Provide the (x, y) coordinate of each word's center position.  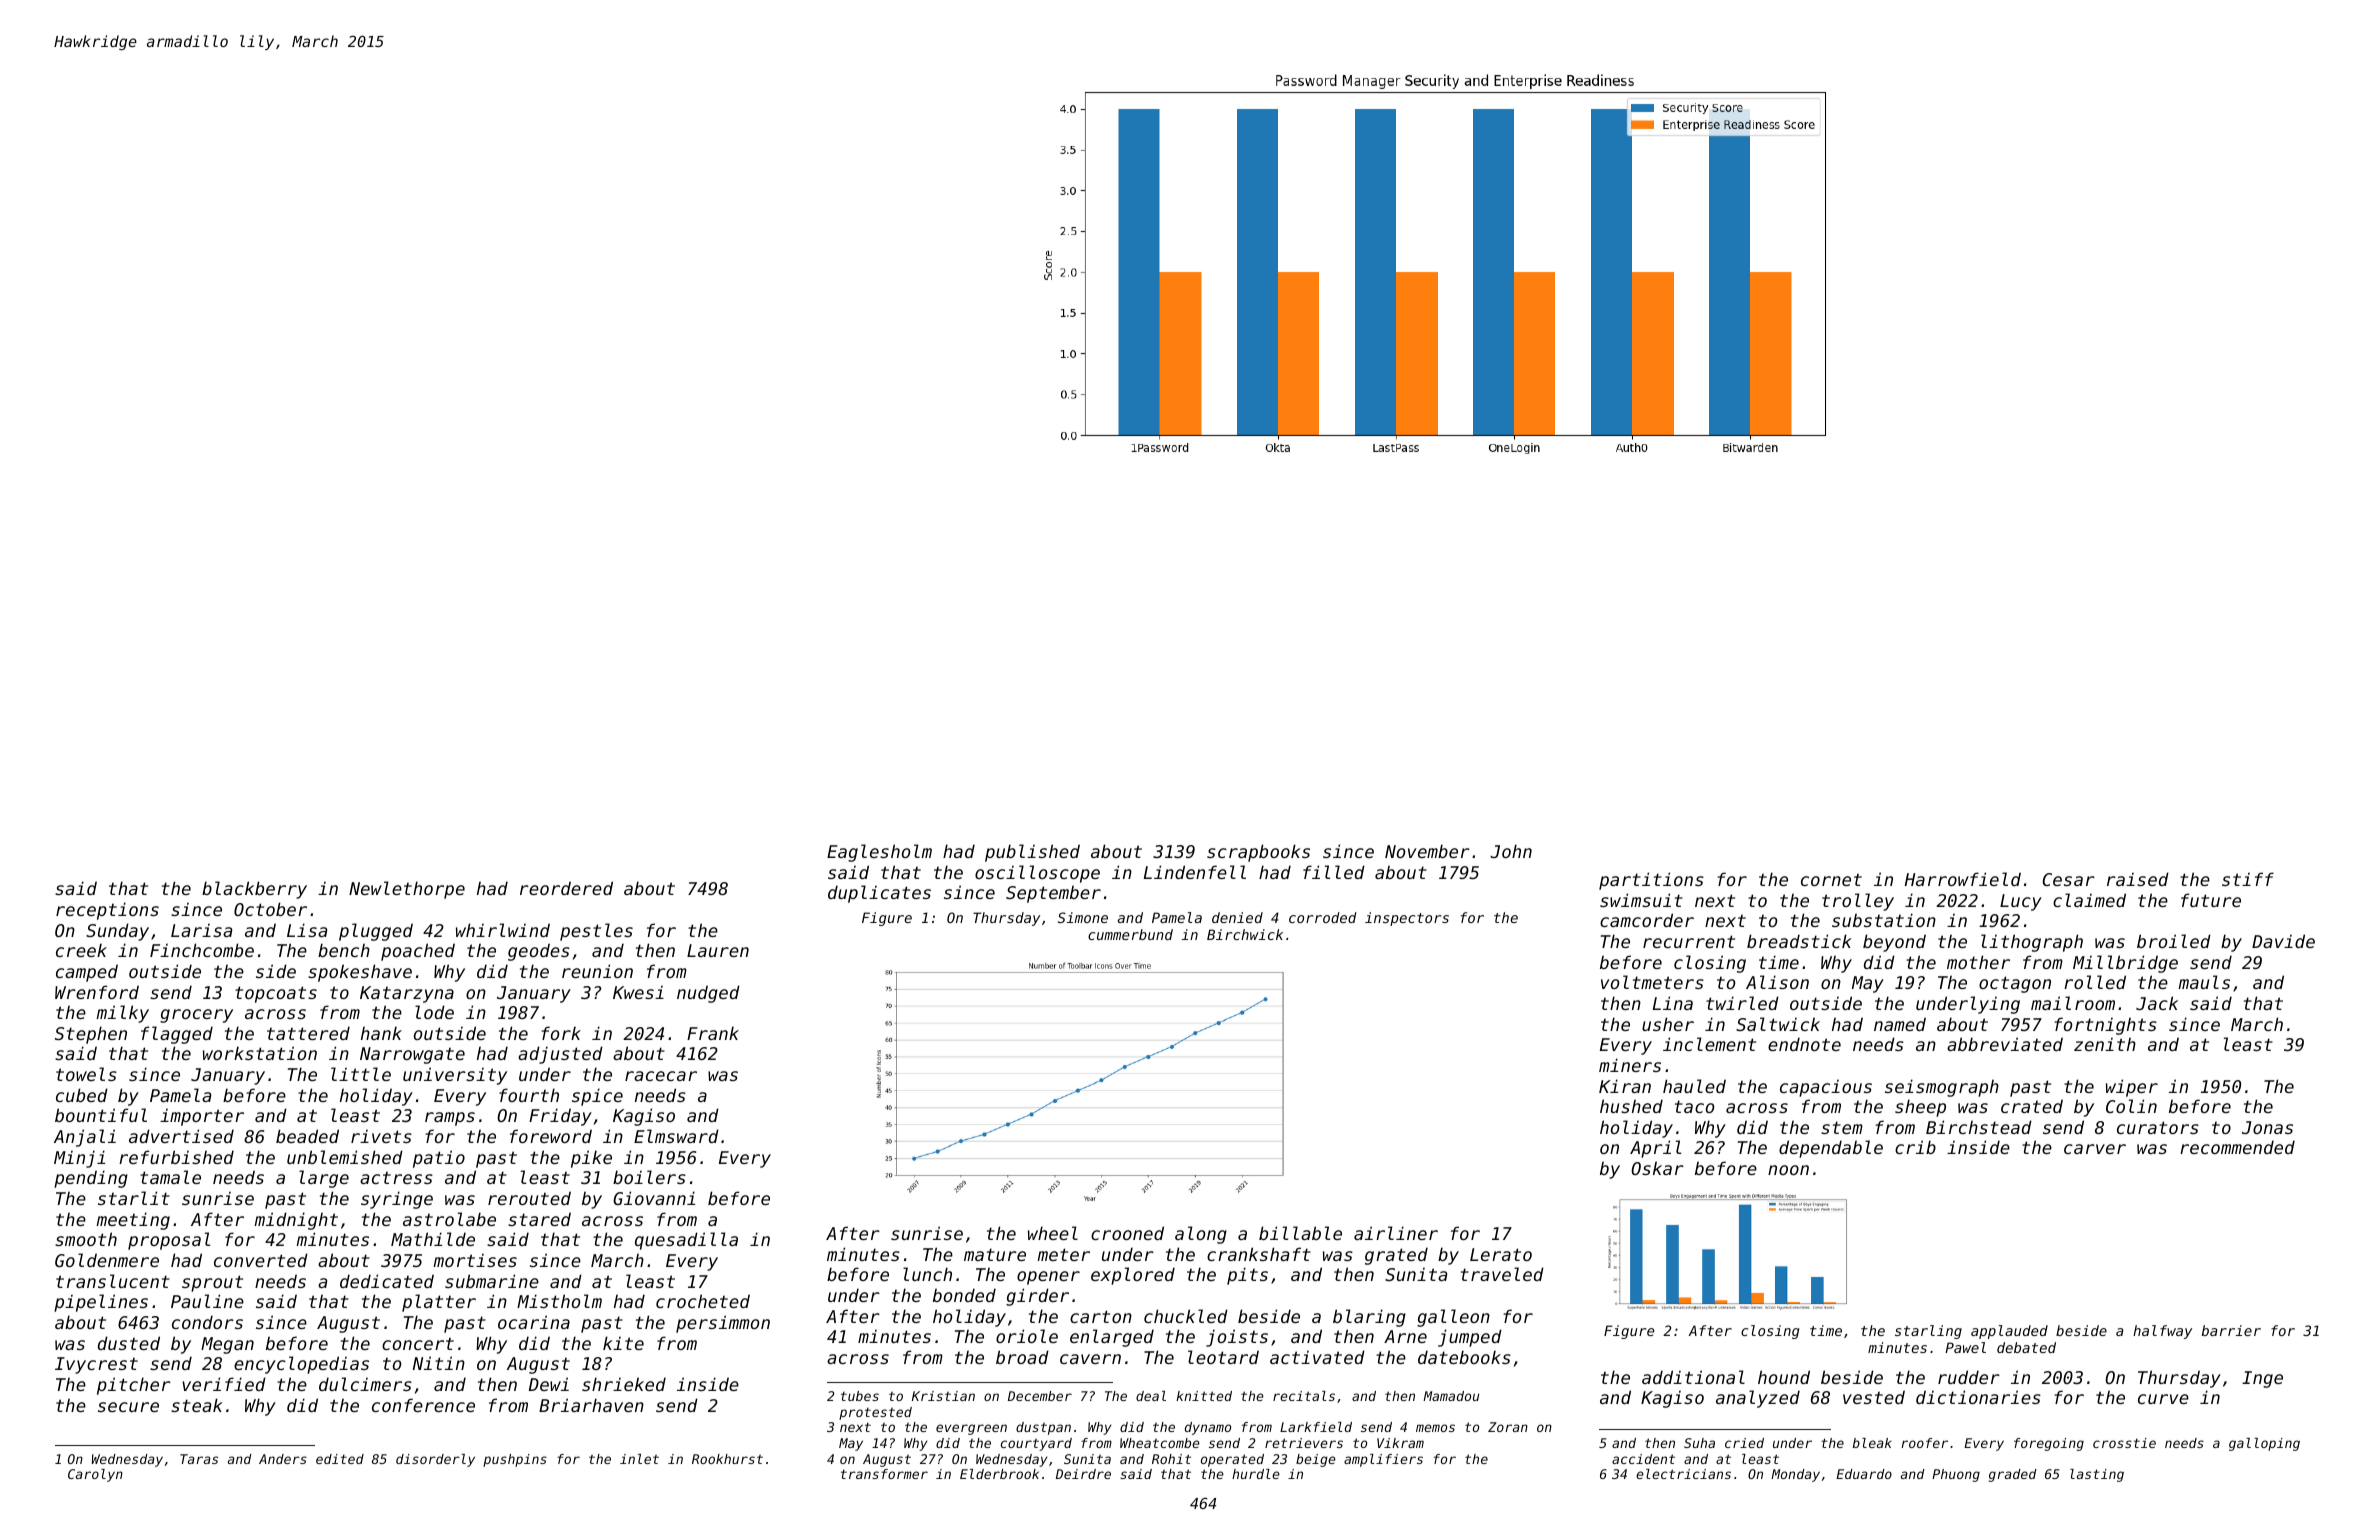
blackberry (254, 890)
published (1032, 853)
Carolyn (95, 1475)
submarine (492, 1281)
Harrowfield (1963, 879)
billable (1300, 1233)
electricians (1683, 1474)
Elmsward (676, 1136)
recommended (2237, 1147)
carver (2095, 1149)
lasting (2097, 1475)
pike (591, 1159)
